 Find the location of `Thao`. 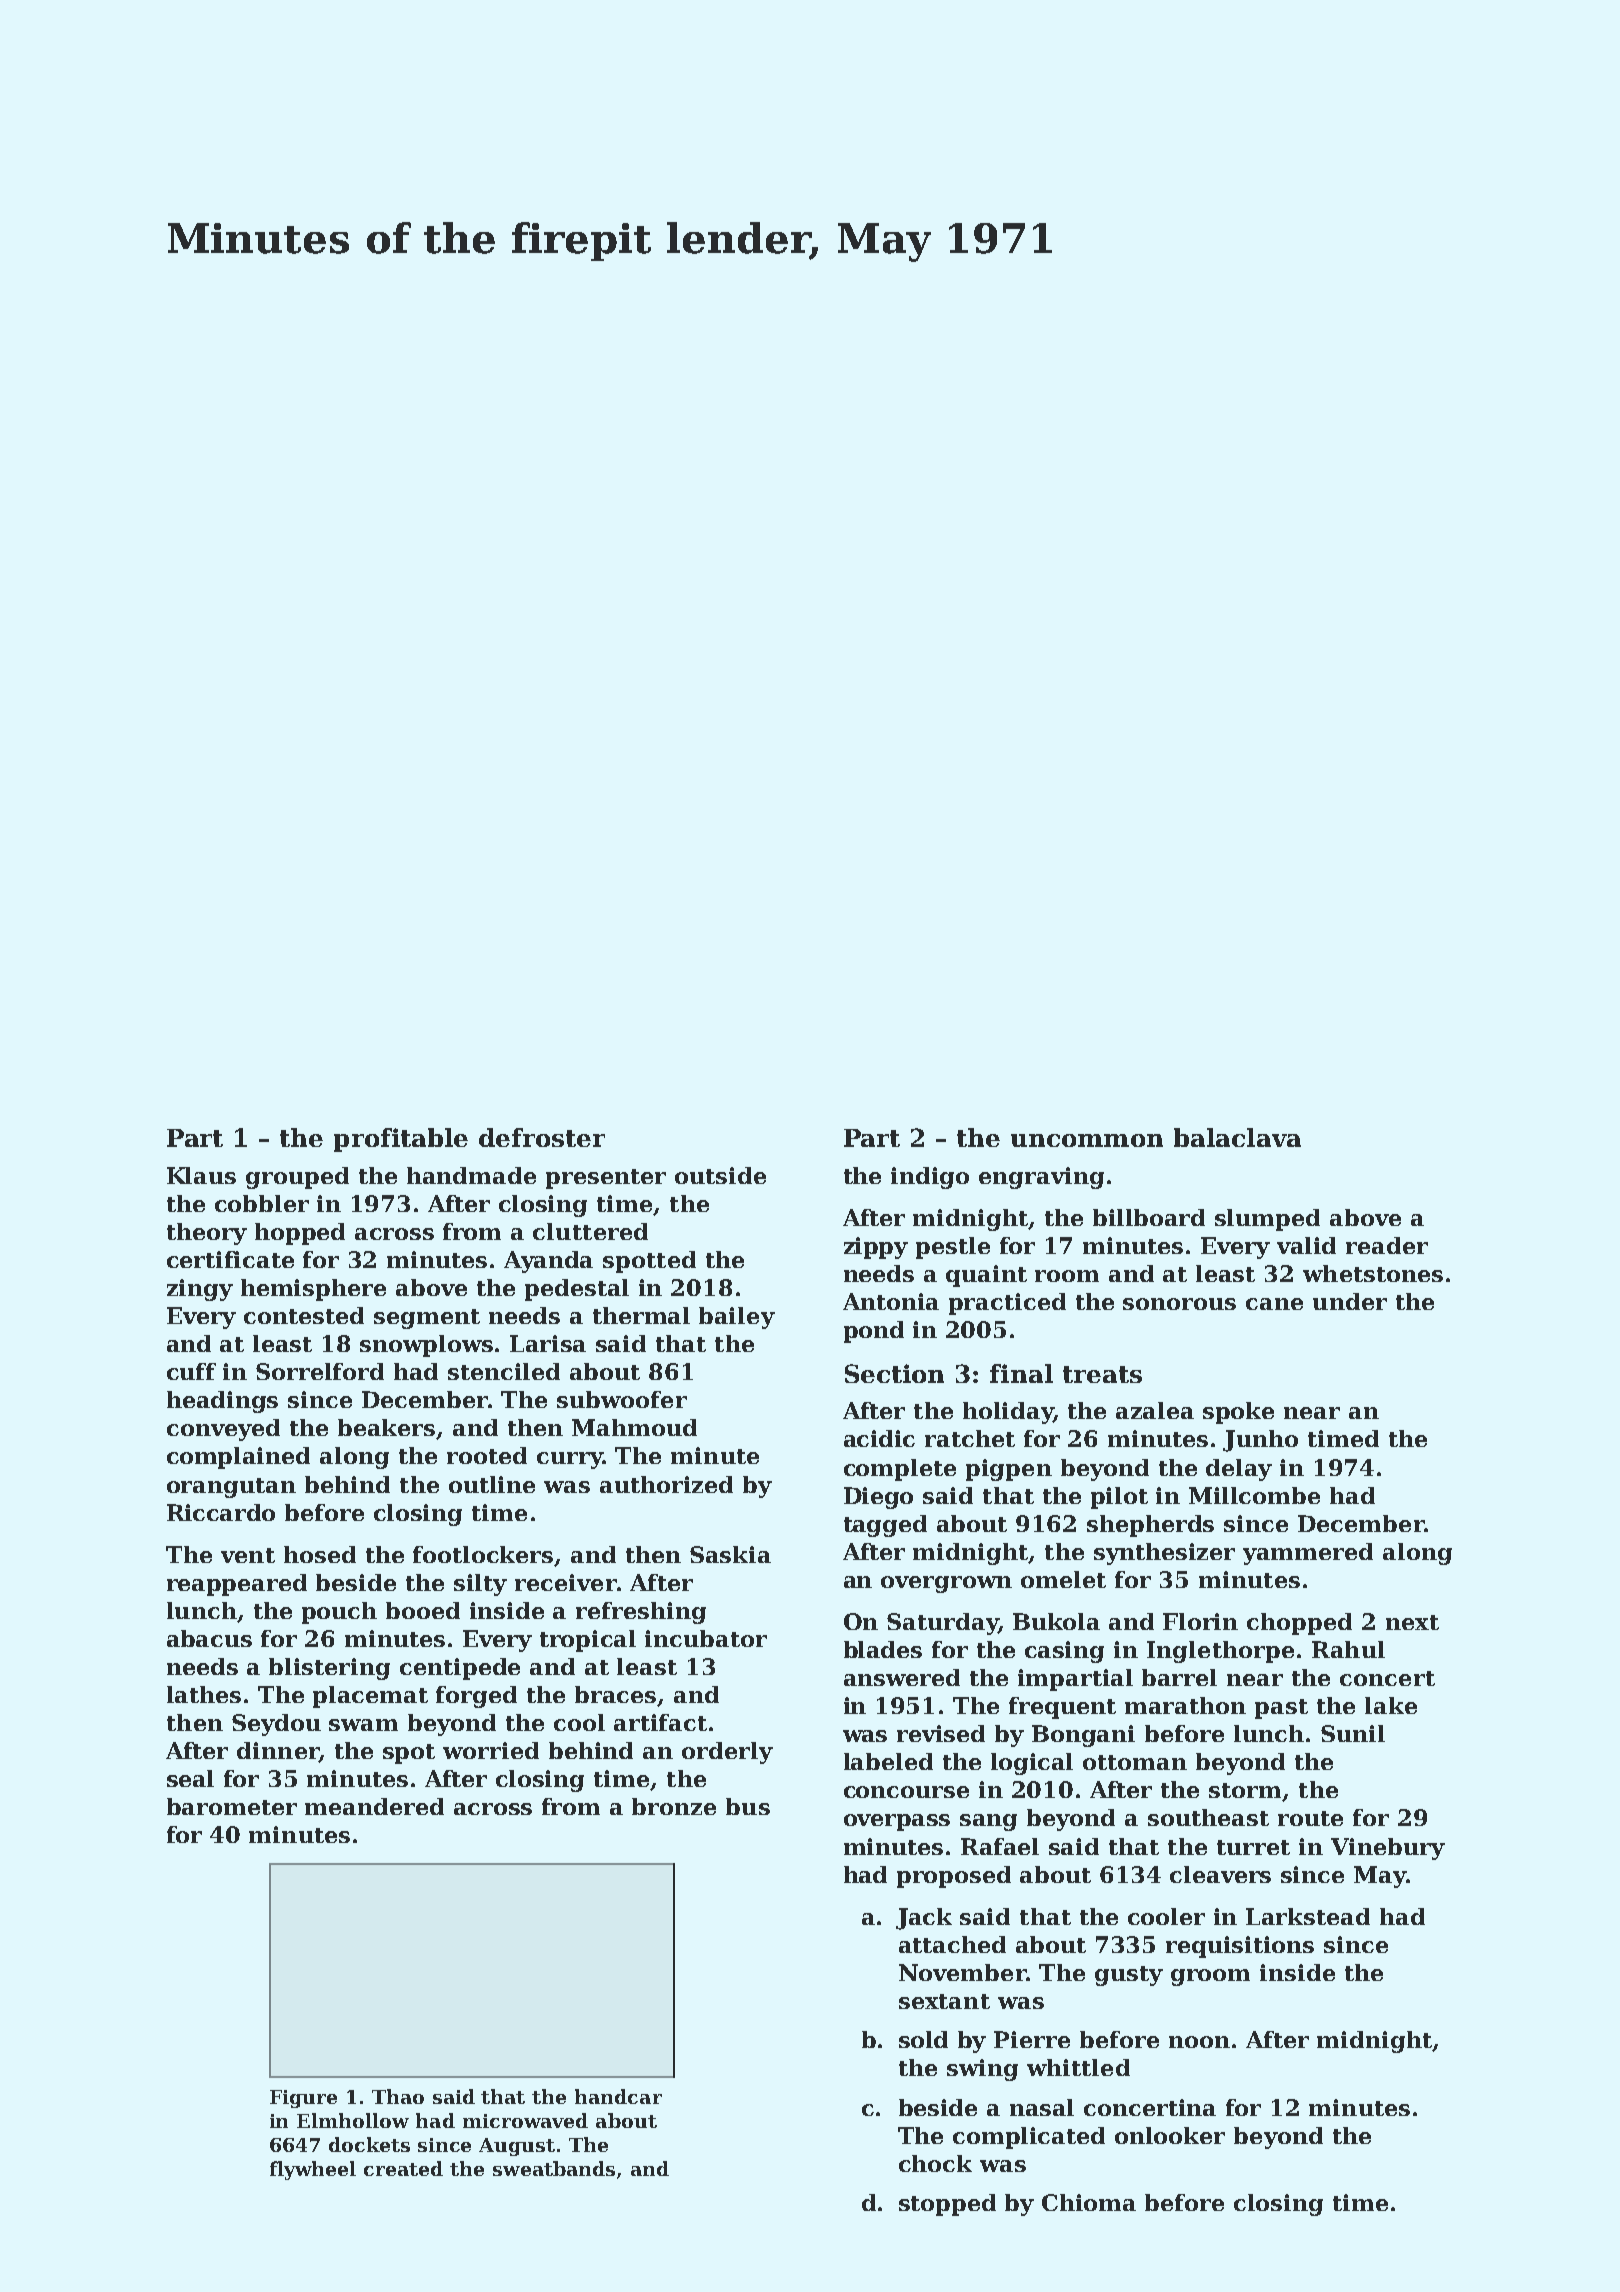

Thao is located at coordinates (398, 2096).
